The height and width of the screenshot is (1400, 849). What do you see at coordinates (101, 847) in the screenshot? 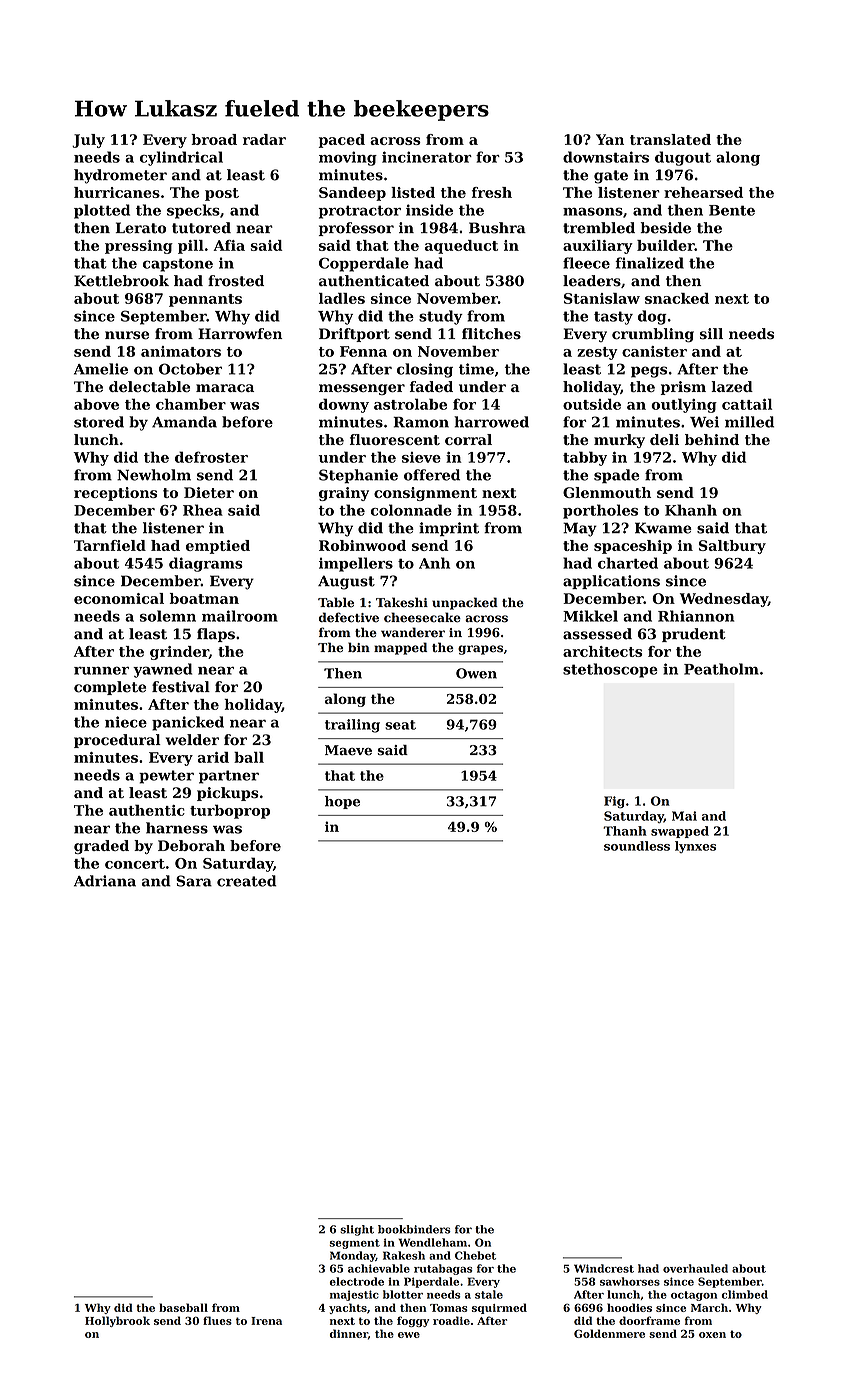
I see `graded` at bounding box center [101, 847].
